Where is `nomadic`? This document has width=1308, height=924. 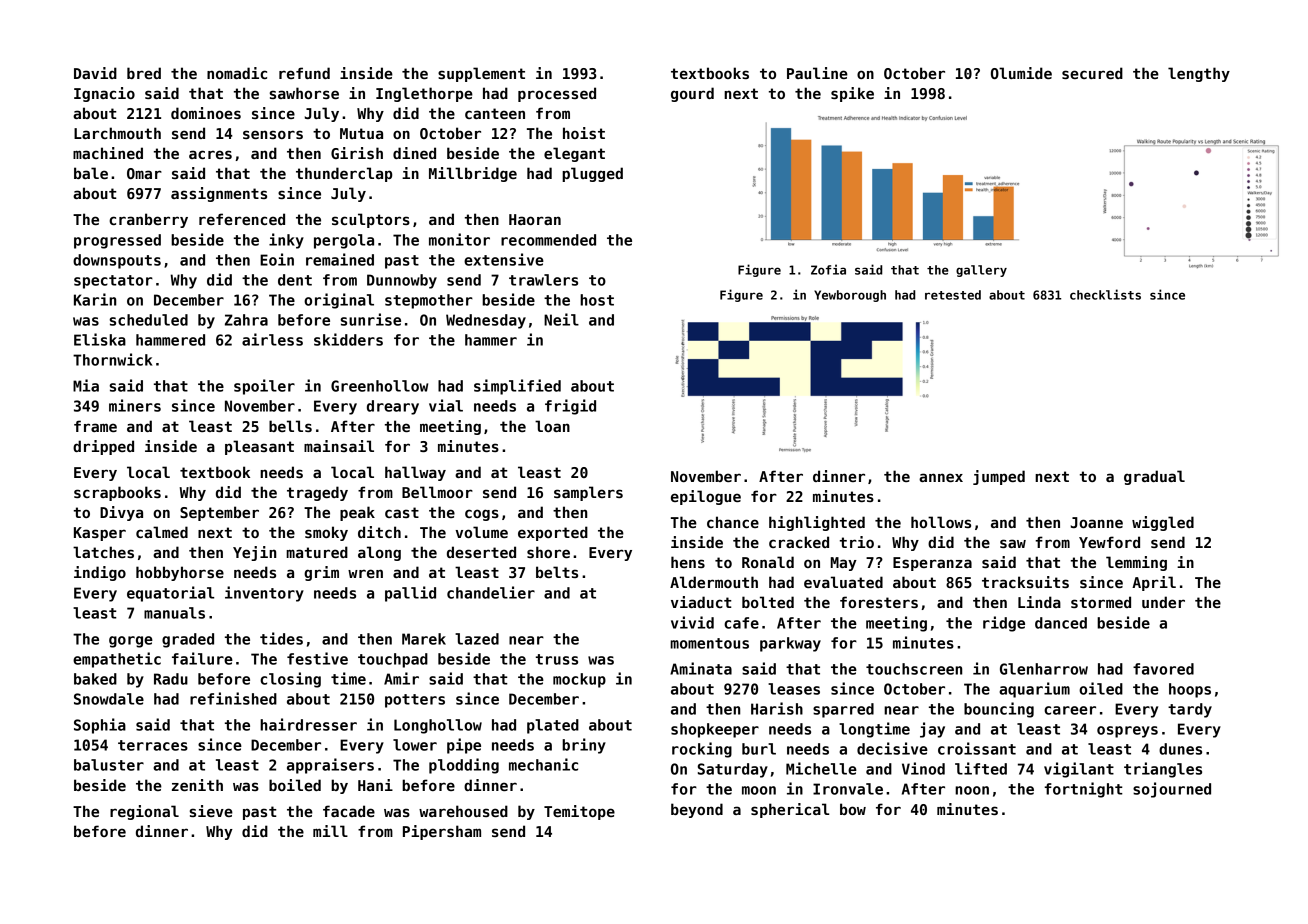 nomadic is located at coordinates (237, 73).
